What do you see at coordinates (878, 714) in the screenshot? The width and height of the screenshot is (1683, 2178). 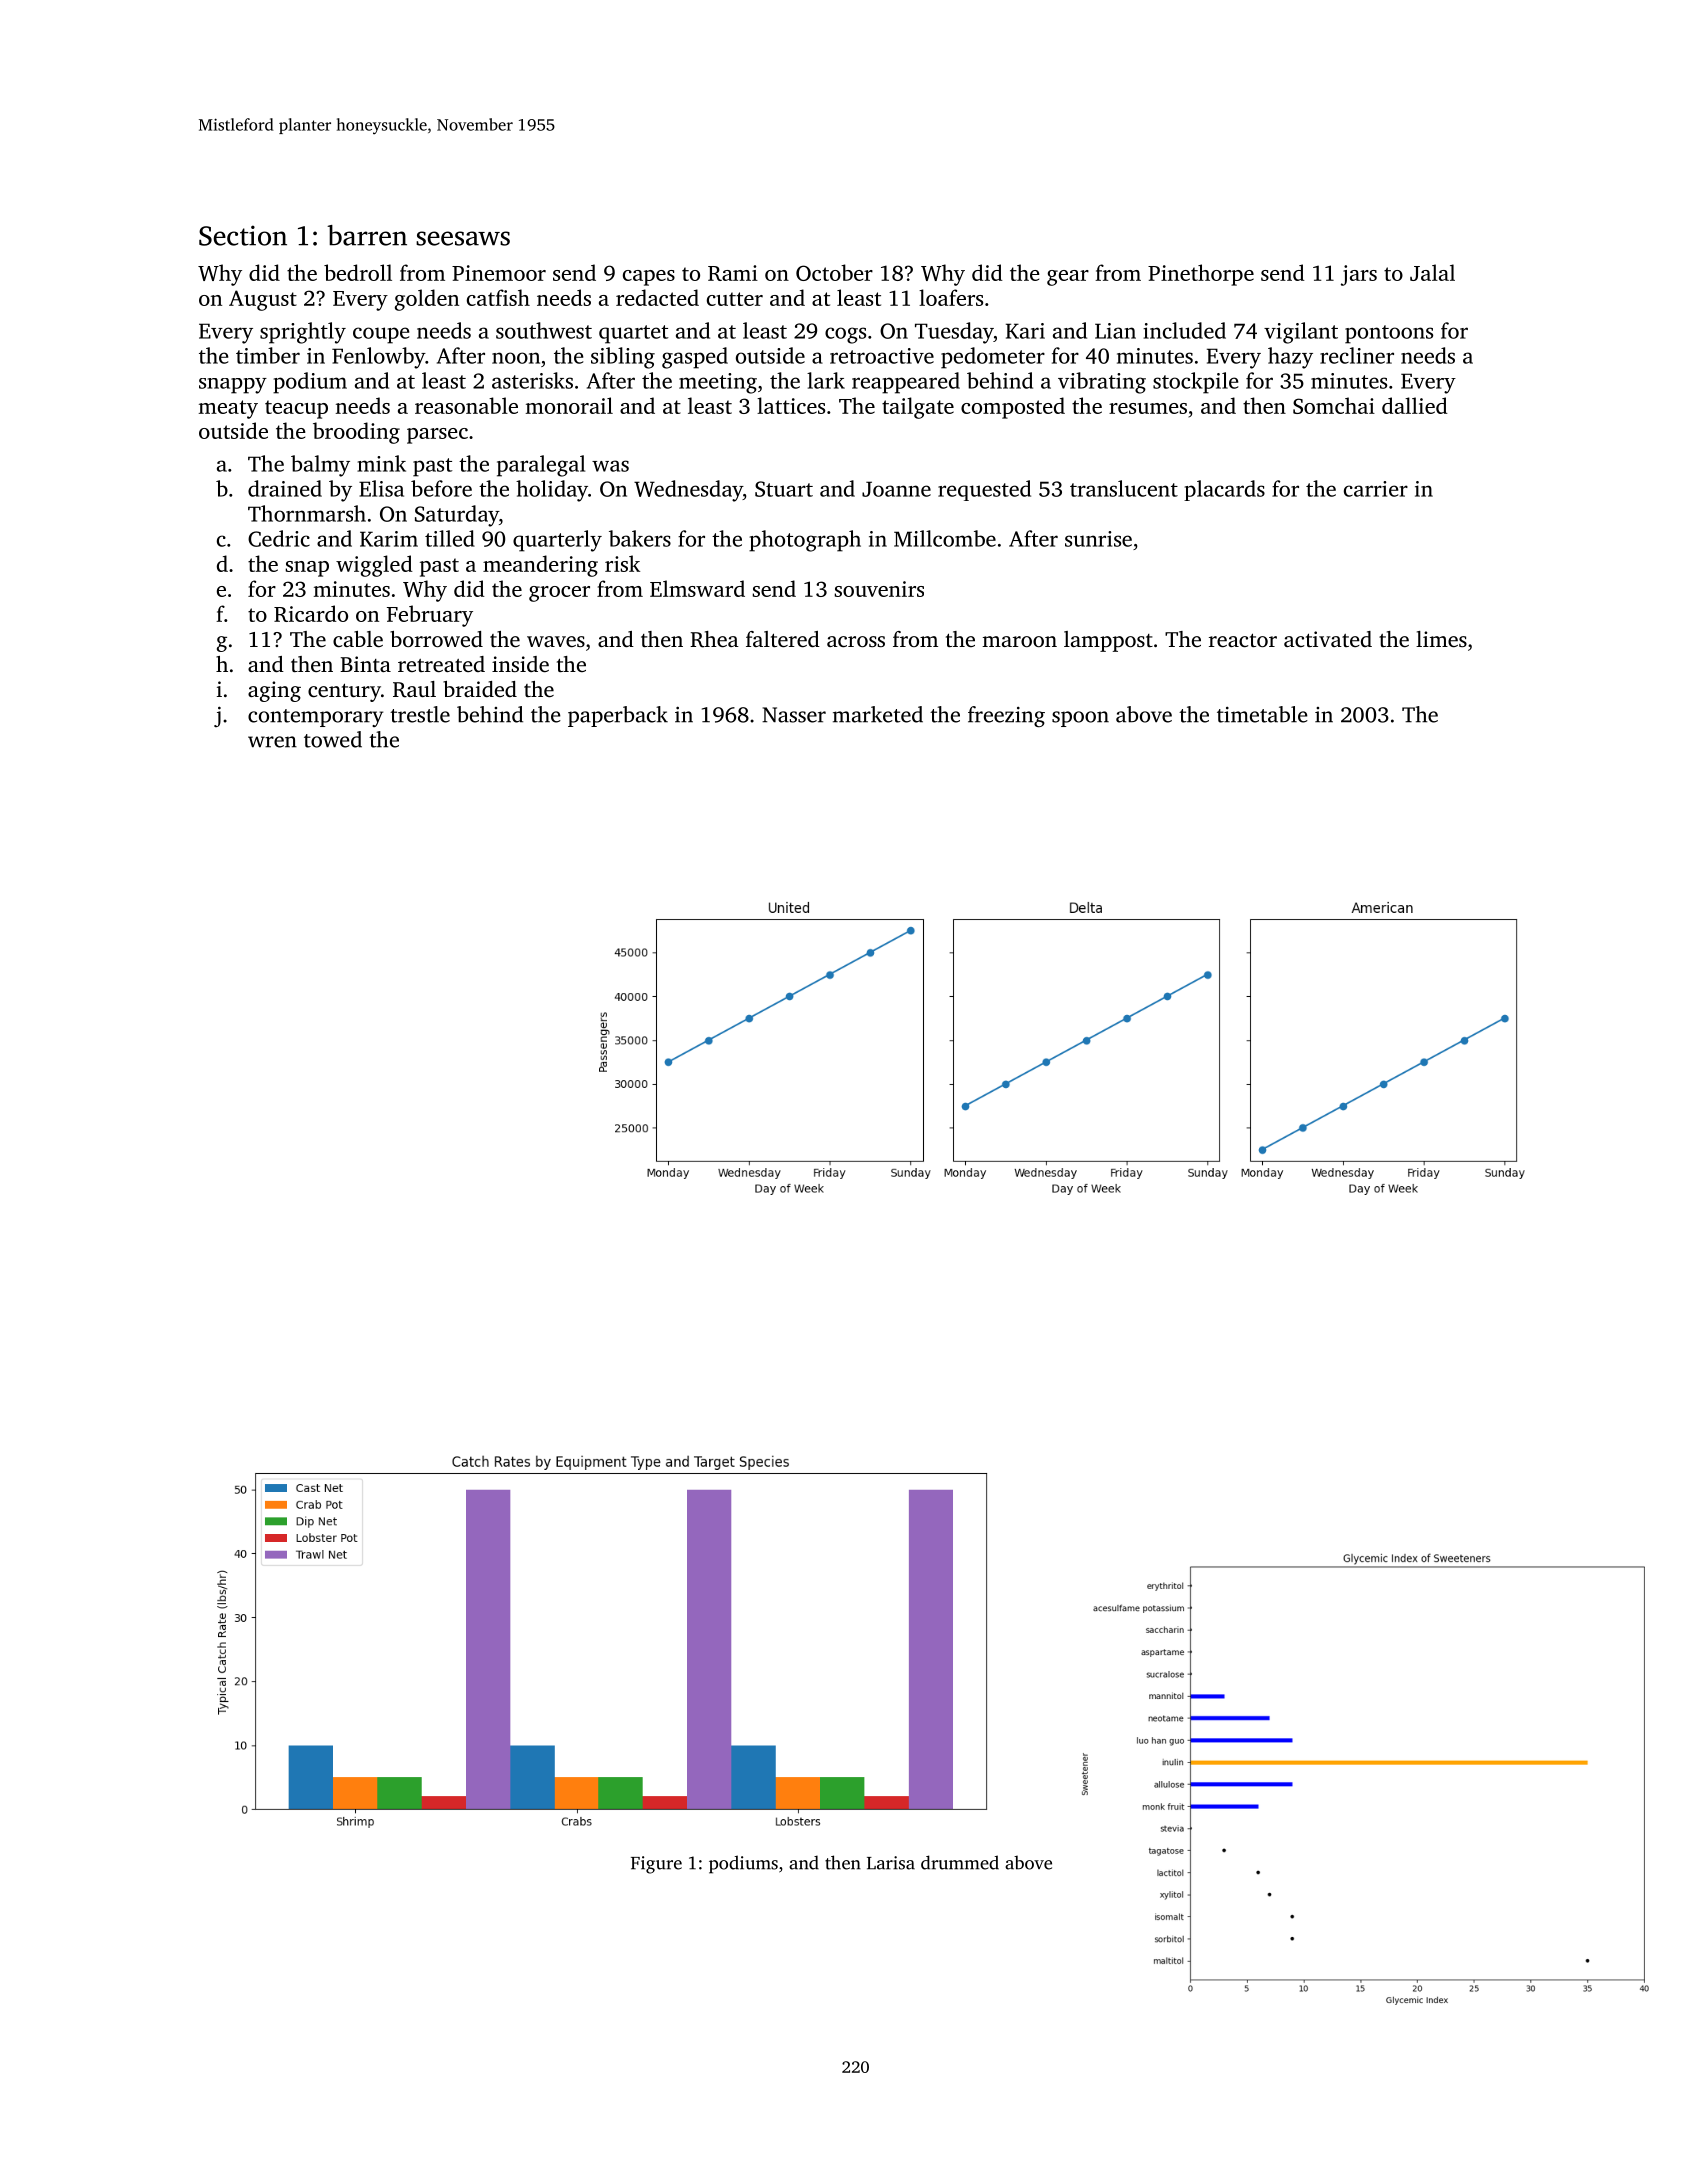 I see `marketed` at bounding box center [878, 714].
